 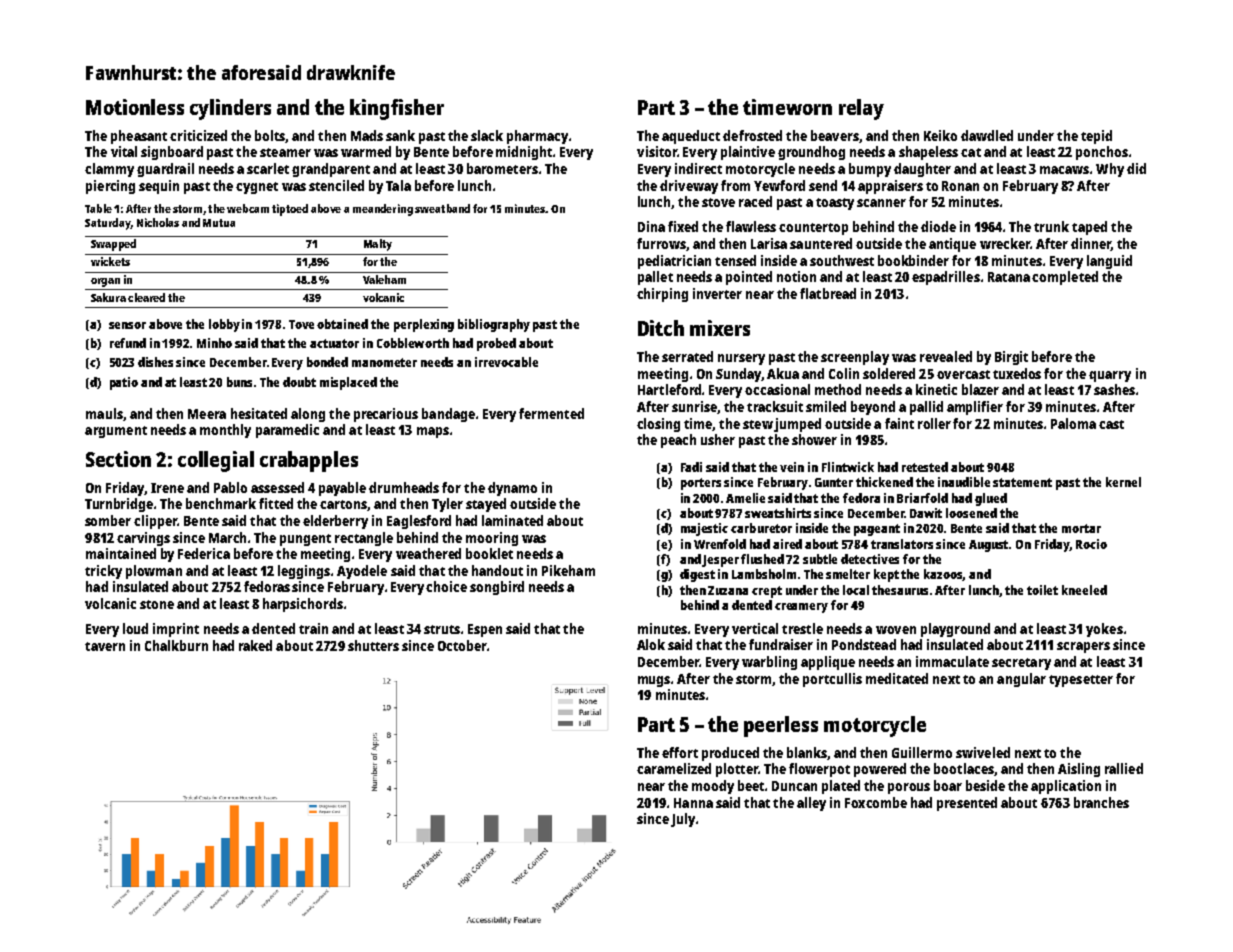 I want to click on antique, so click(x=952, y=245).
